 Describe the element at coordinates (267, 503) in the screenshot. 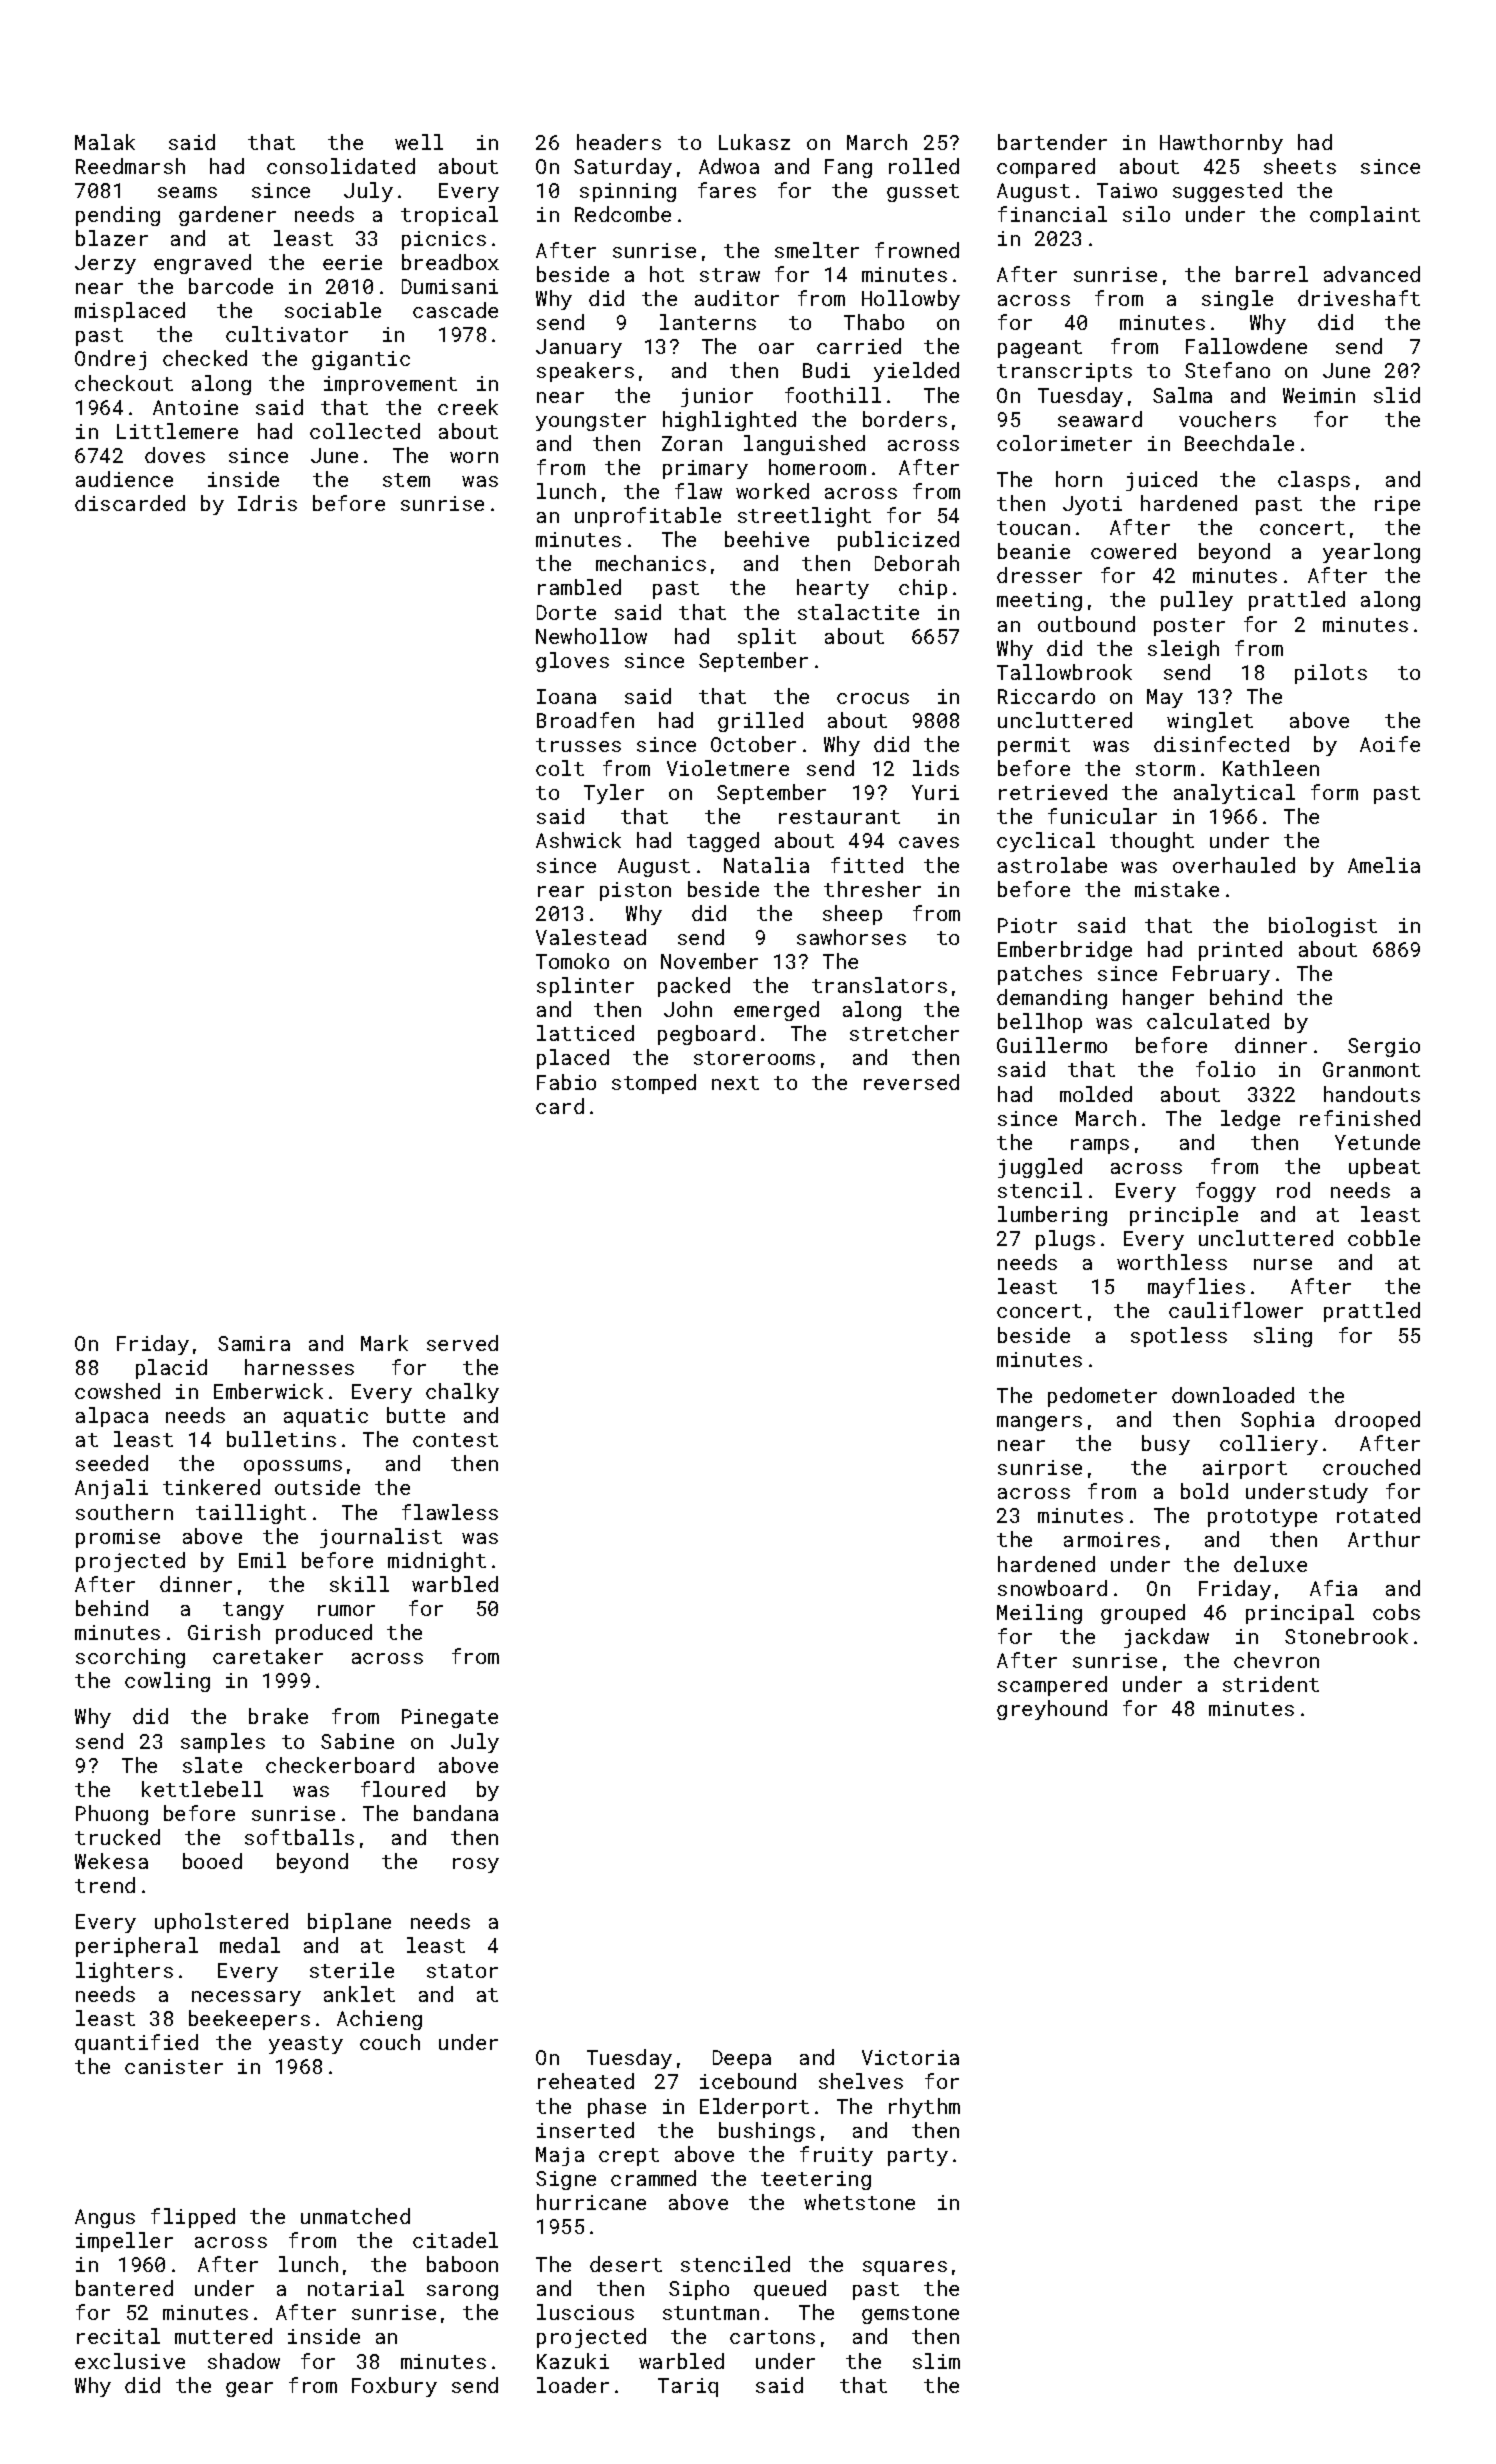

I see `Idris` at that location.
